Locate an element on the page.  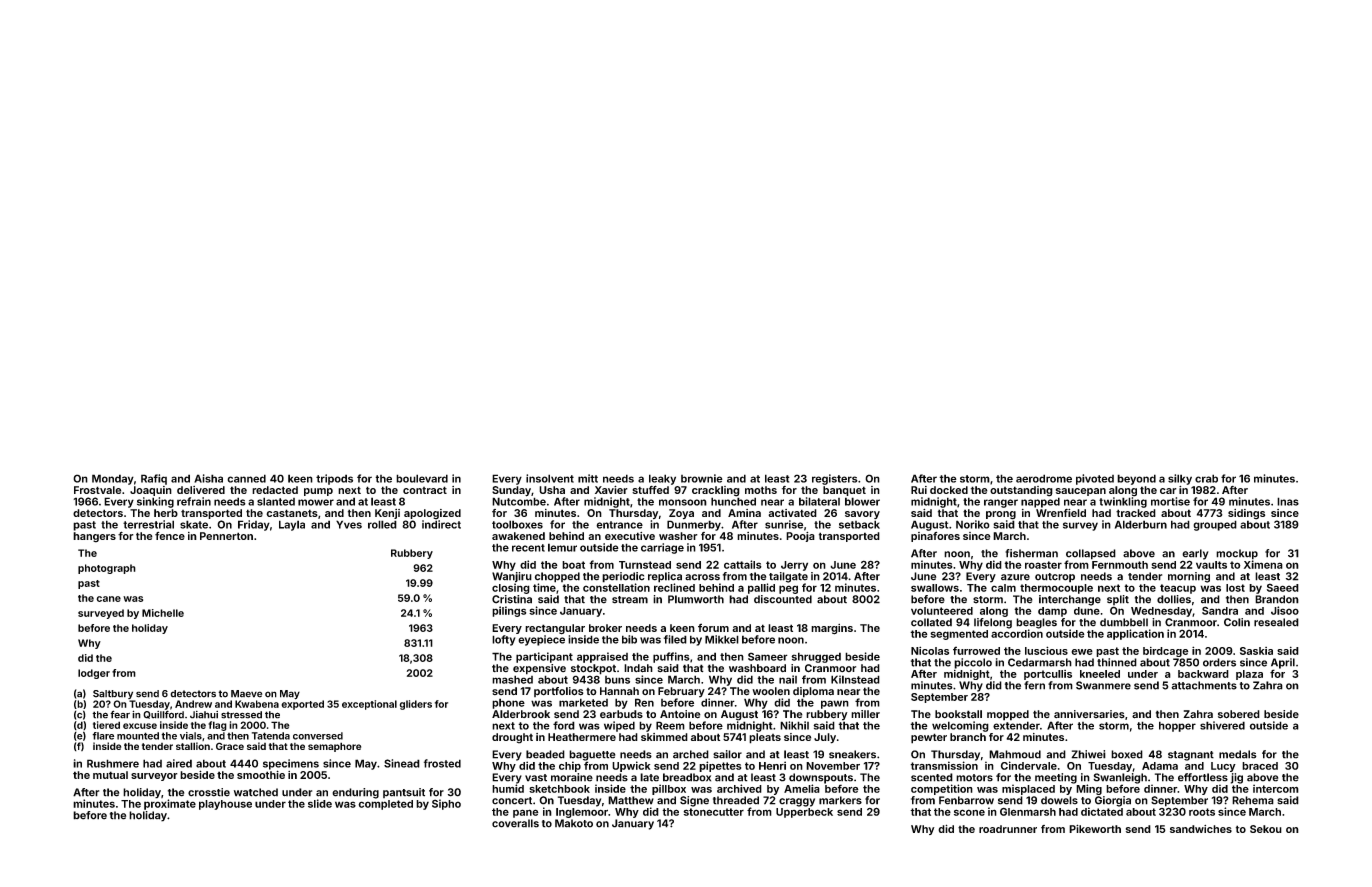
Antoine is located at coordinates (680, 714).
